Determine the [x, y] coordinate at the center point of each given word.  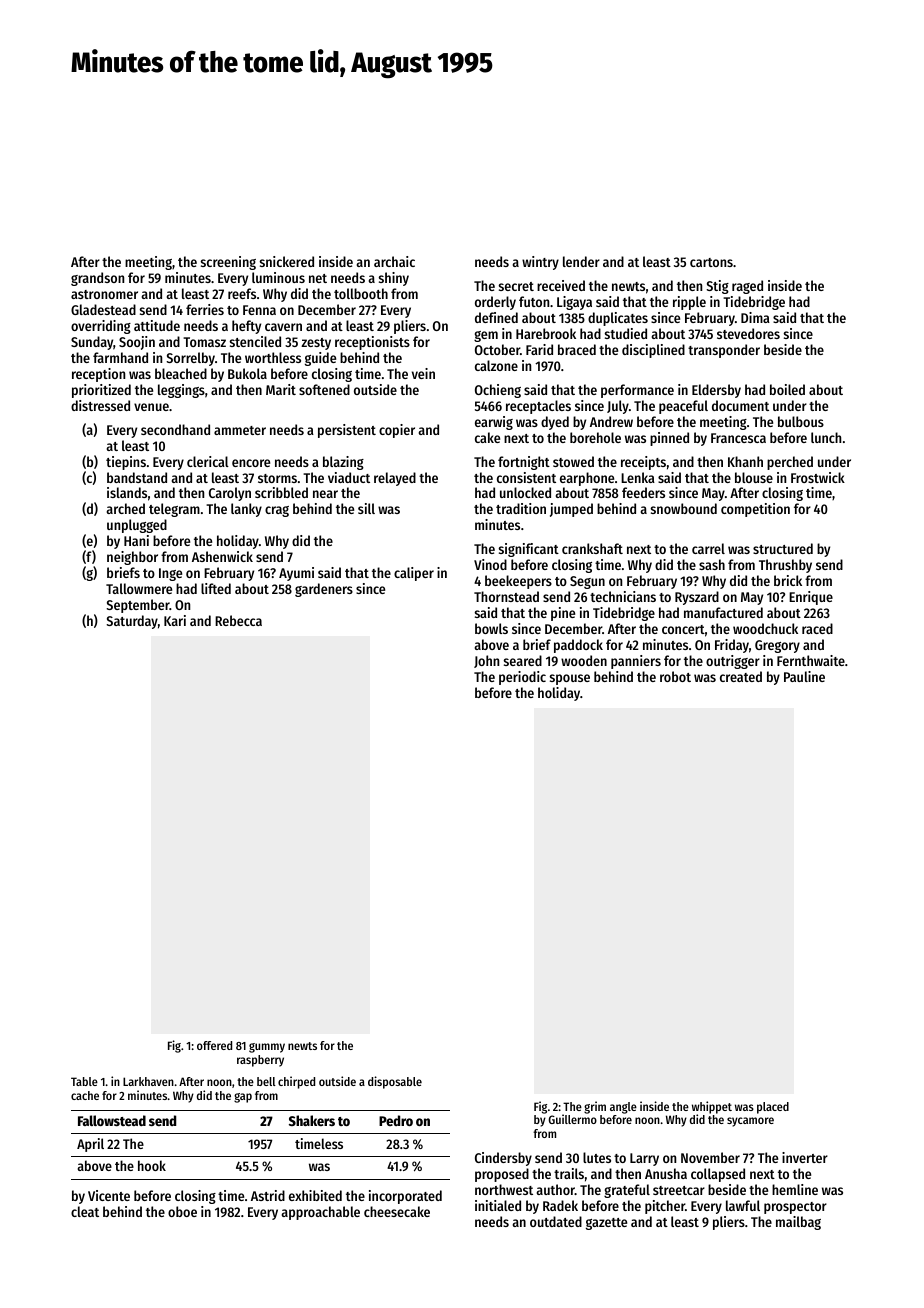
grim [595, 1107]
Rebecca [238, 620]
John [486, 661]
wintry [540, 263]
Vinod [490, 564]
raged [747, 287]
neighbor [132, 558]
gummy [267, 1048]
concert [683, 629]
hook [152, 1165]
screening [228, 263]
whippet [712, 1107]
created [741, 676]
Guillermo [572, 1119]
